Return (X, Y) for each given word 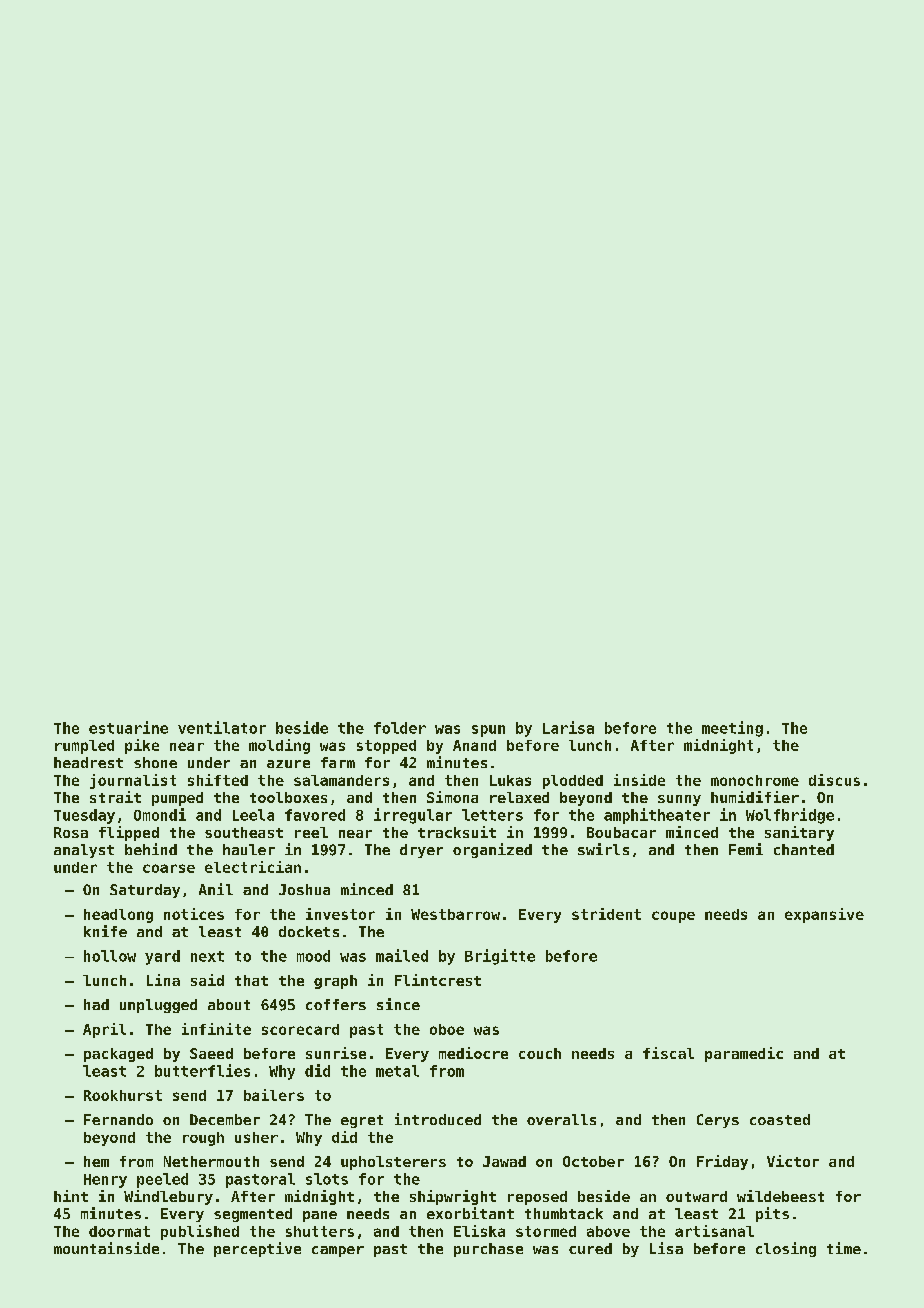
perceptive (257, 1249)
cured (590, 1248)
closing (786, 1249)
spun (488, 731)
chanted (804, 849)
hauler (249, 849)
